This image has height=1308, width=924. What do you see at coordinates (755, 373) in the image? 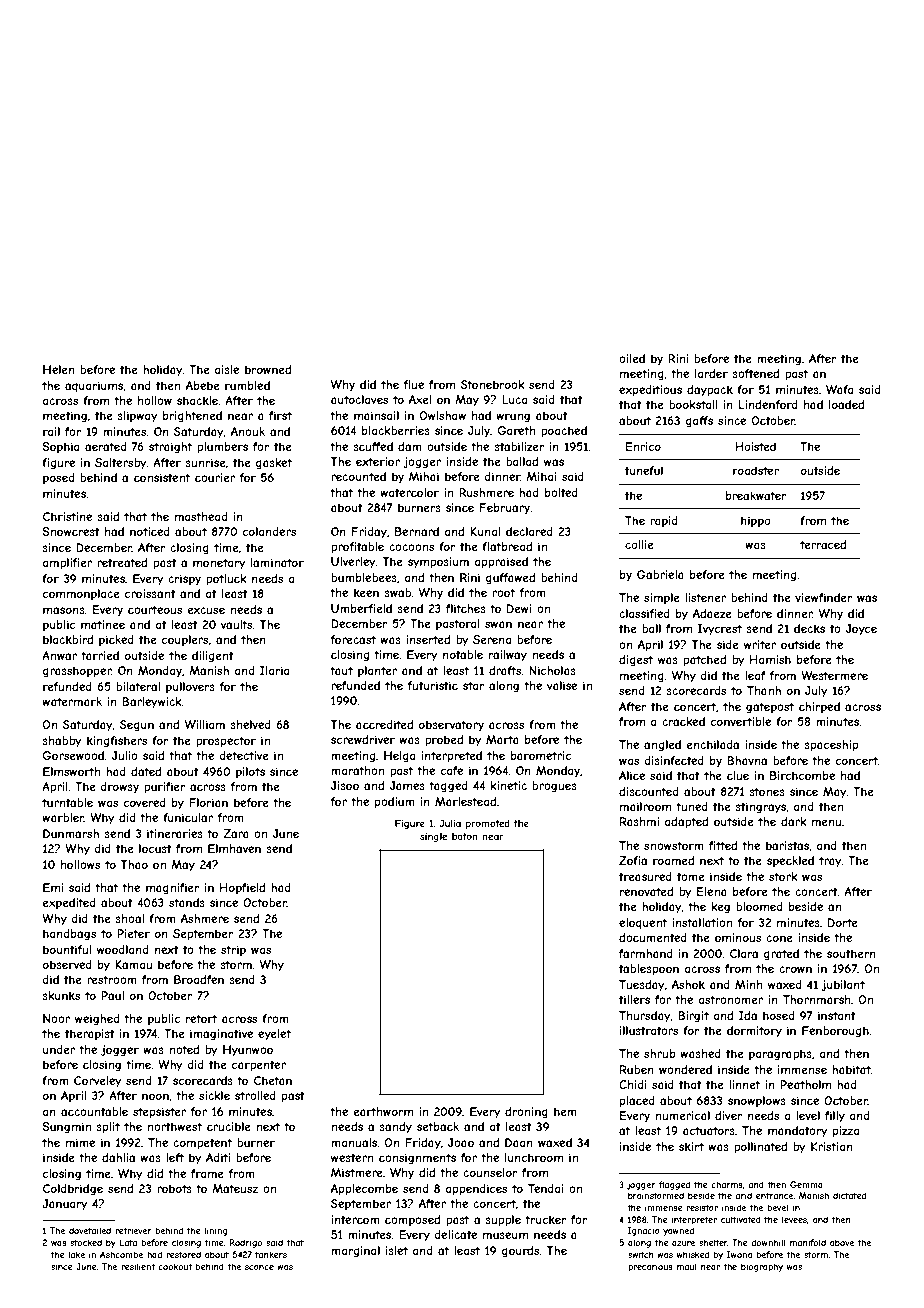
I see `softened` at bounding box center [755, 373].
